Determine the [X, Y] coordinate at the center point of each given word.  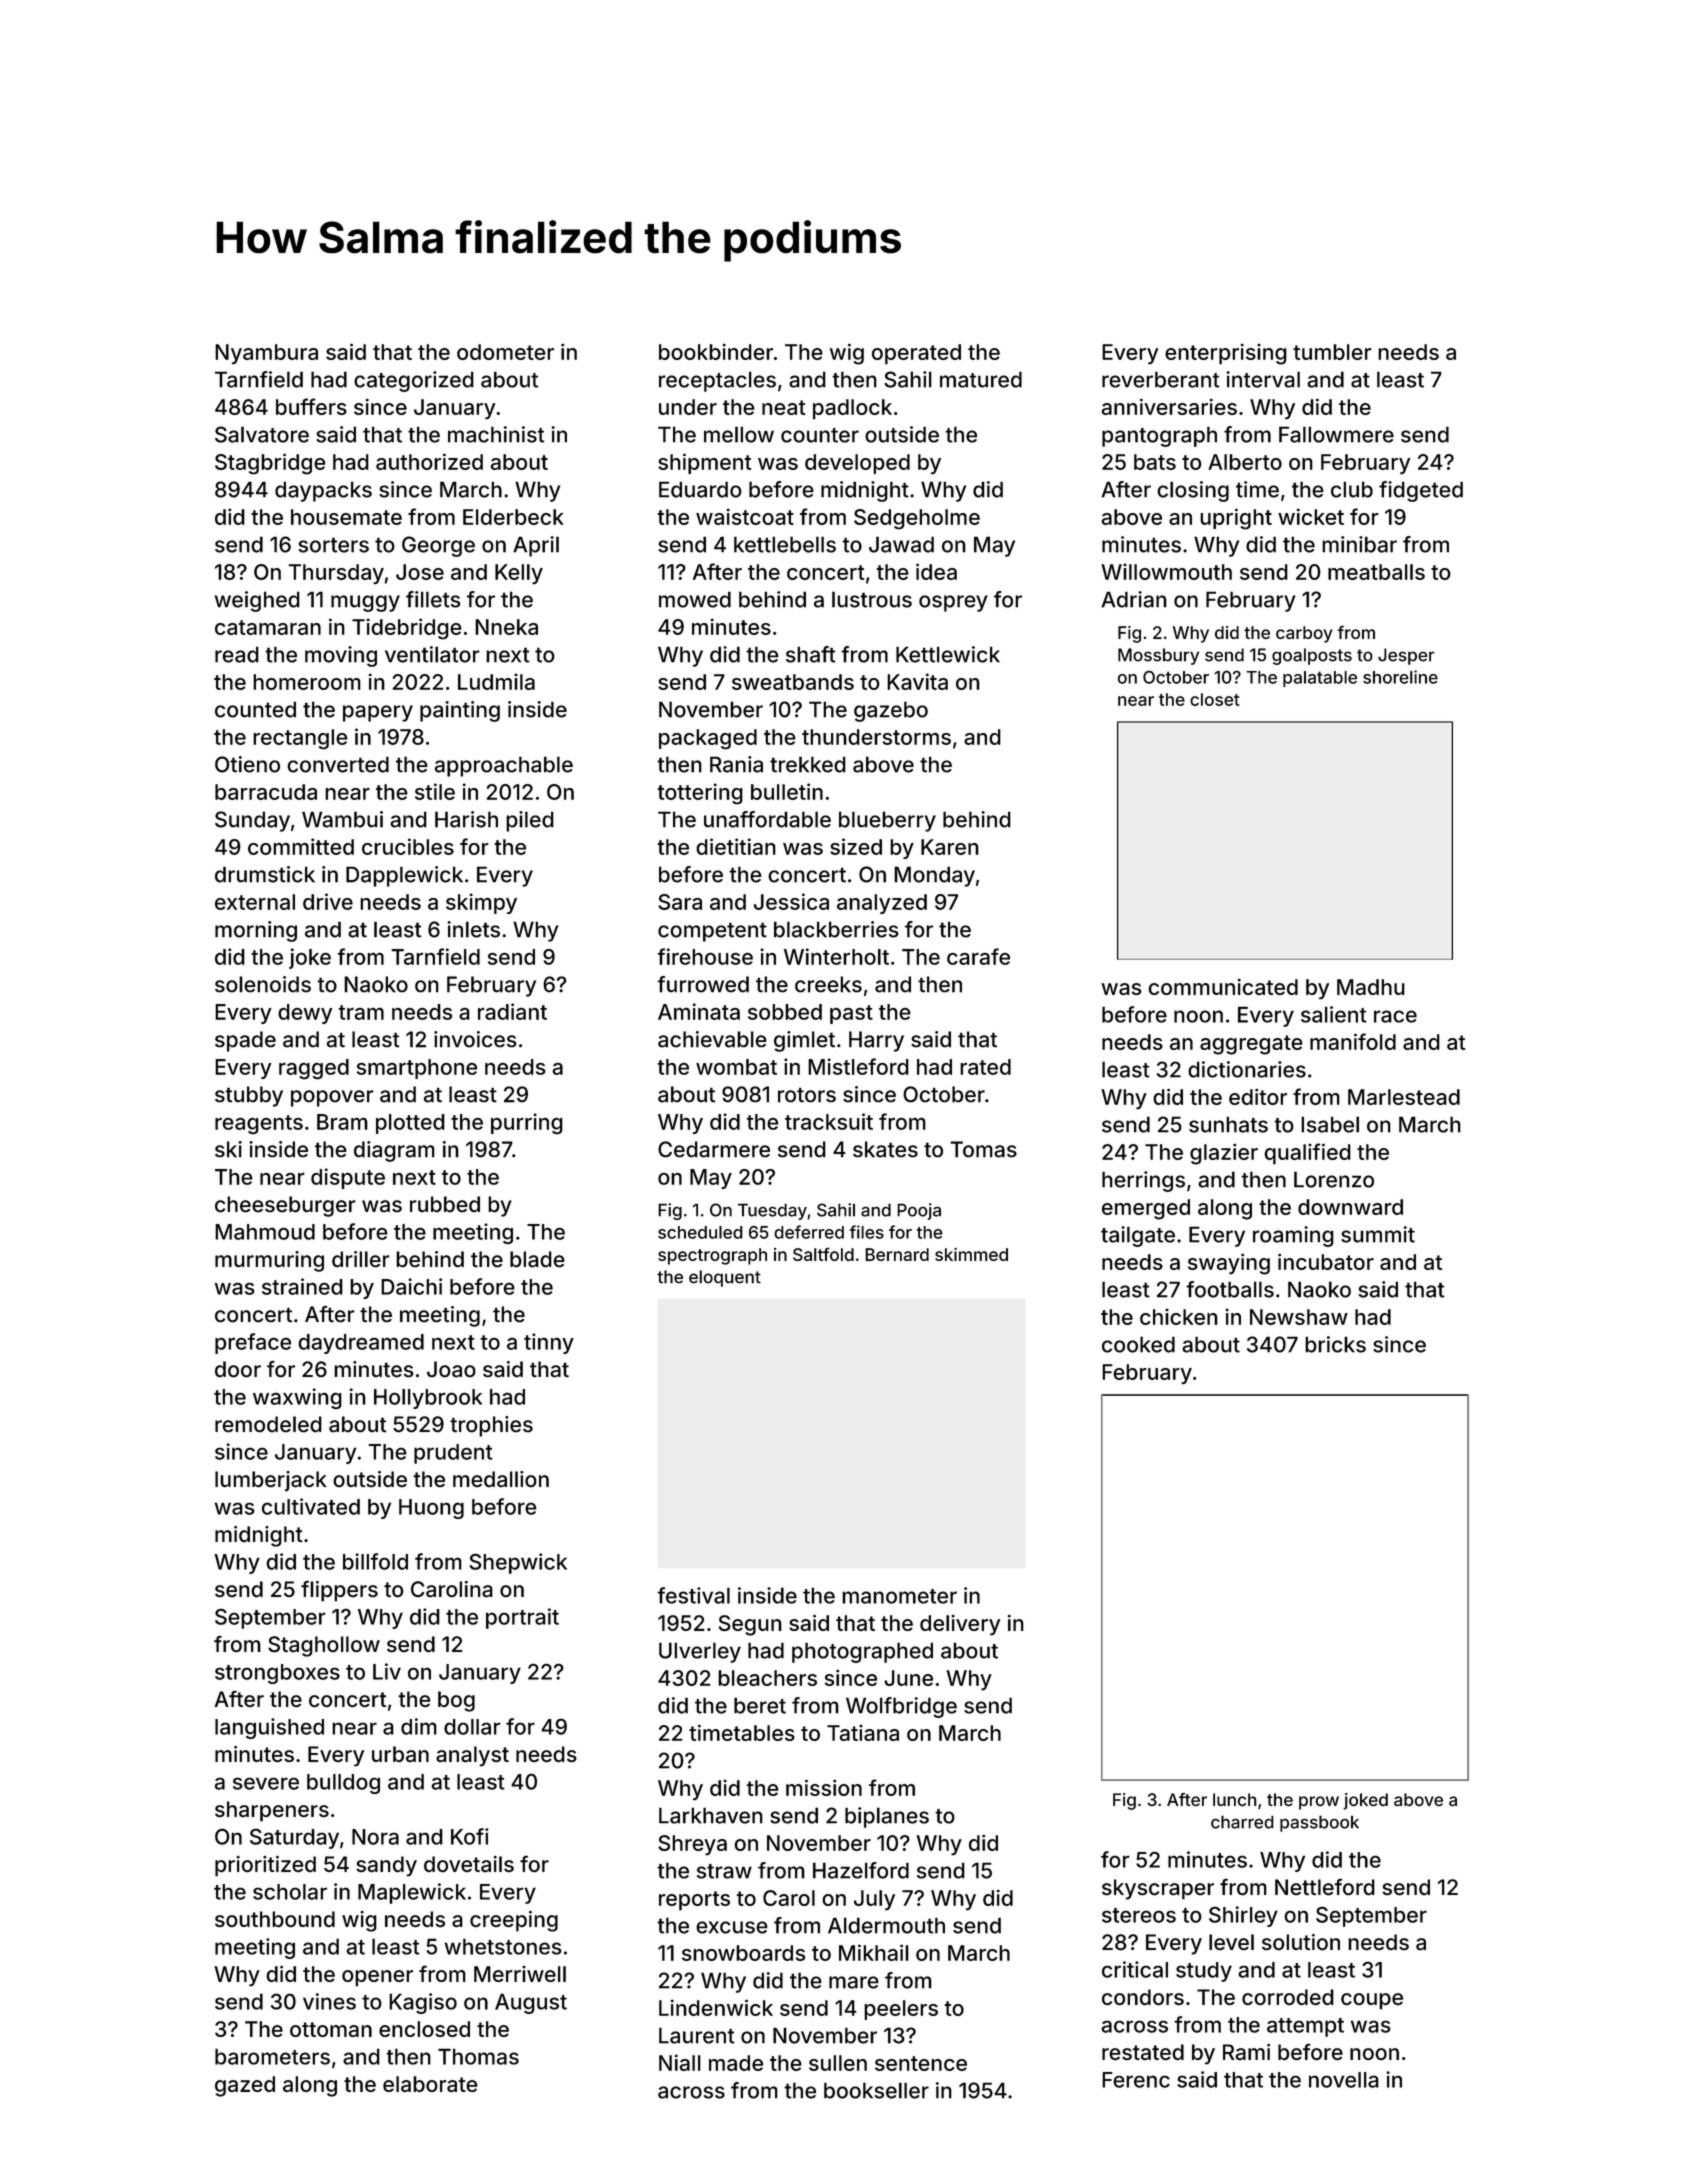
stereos [1139, 1915]
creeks [828, 984]
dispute [348, 1178]
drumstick [265, 874]
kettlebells [785, 544]
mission [824, 1787]
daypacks [323, 491]
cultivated [311, 1506]
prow [1319, 1803]
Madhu [1371, 987]
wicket [1311, 516]
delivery [960, 1625]
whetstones [503, 1946]
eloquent [725, 1278]
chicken [1179, 1316]
